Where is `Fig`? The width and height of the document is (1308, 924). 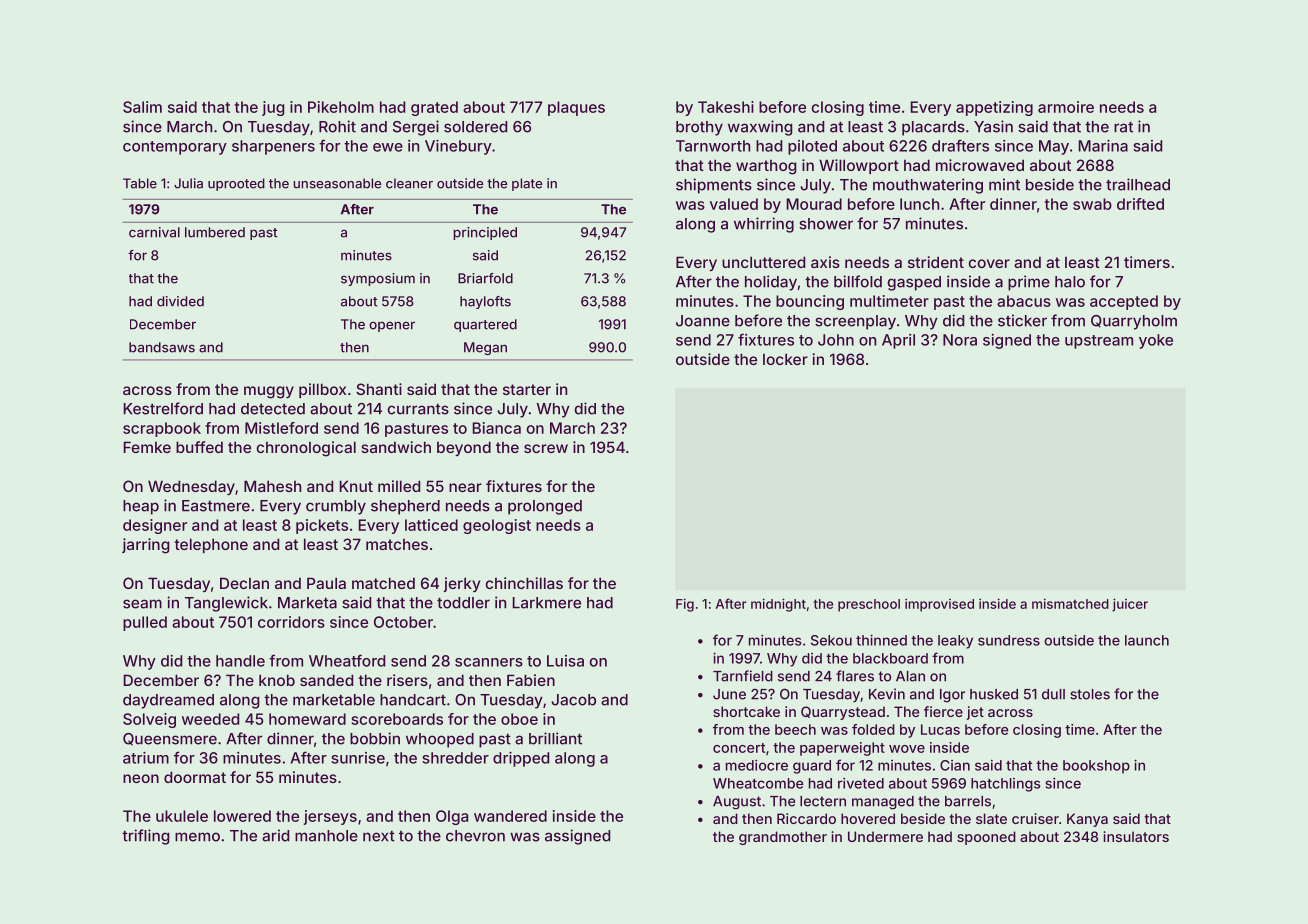 Fig is located at coordinates (685, 605).
